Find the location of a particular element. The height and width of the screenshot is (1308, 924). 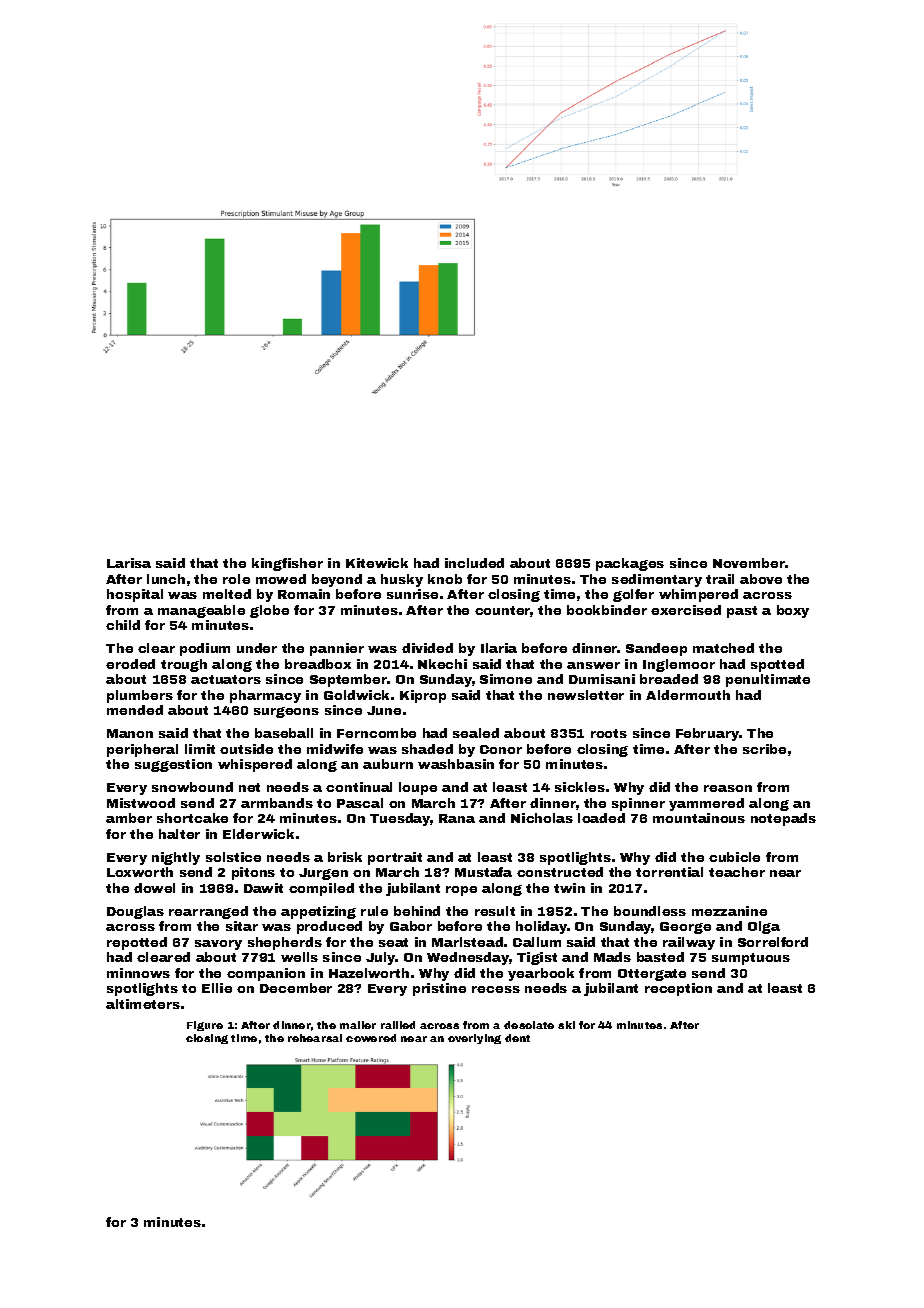

podium is located at coordinates (205, 649).
